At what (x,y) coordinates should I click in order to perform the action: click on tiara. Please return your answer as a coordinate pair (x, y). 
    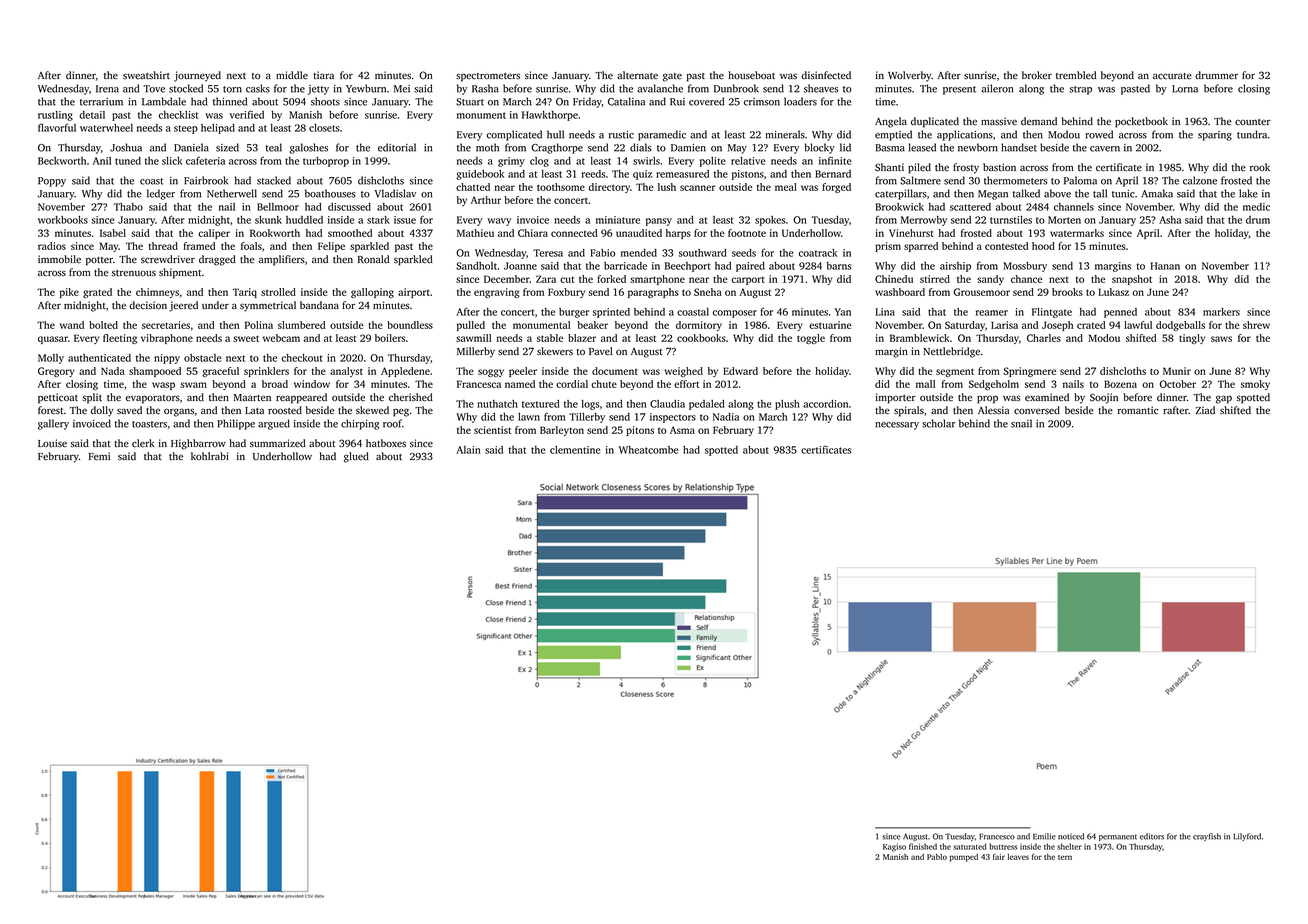
    Looking at the image, I should click on (323, 75).
